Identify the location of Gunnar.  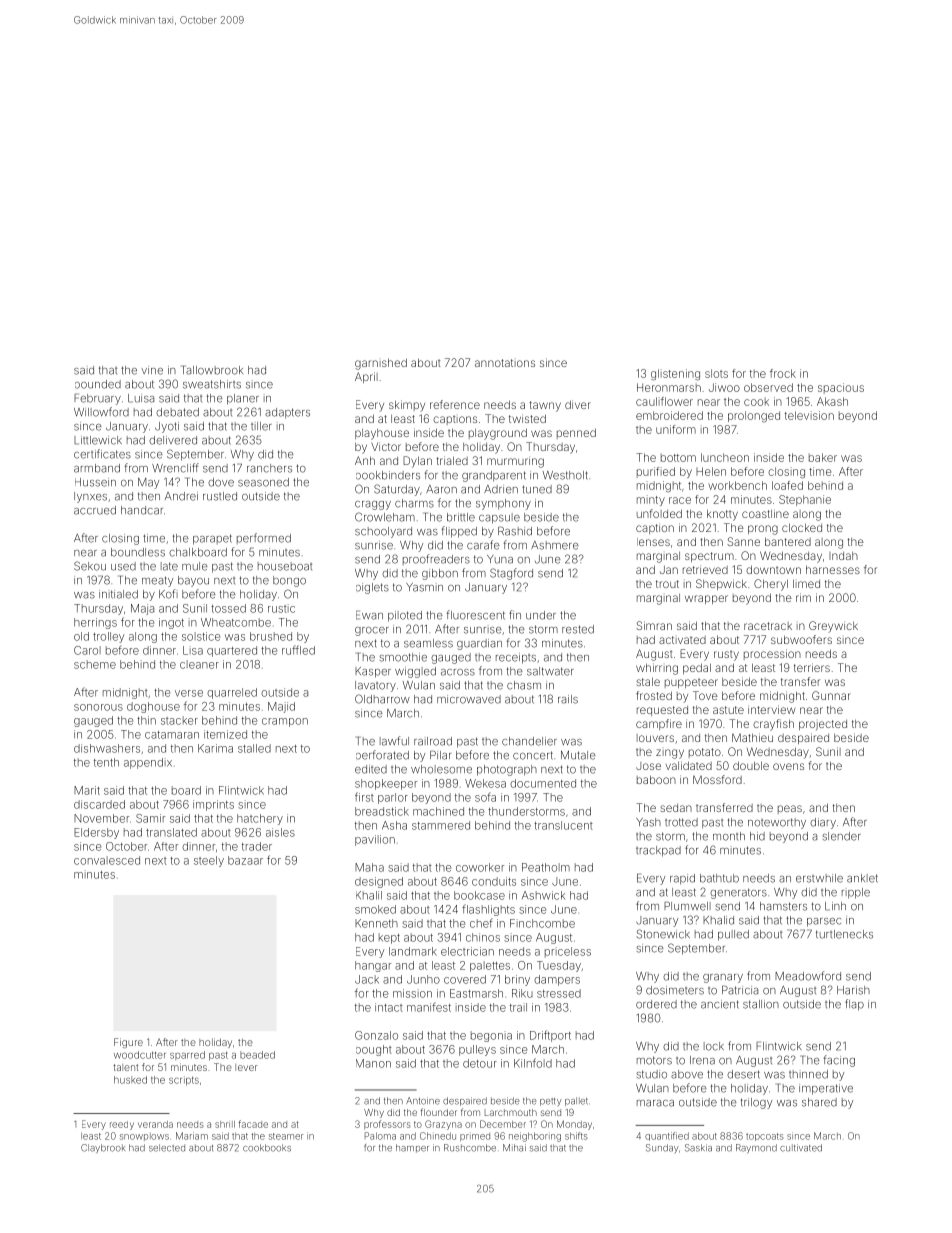
(831, 695).
